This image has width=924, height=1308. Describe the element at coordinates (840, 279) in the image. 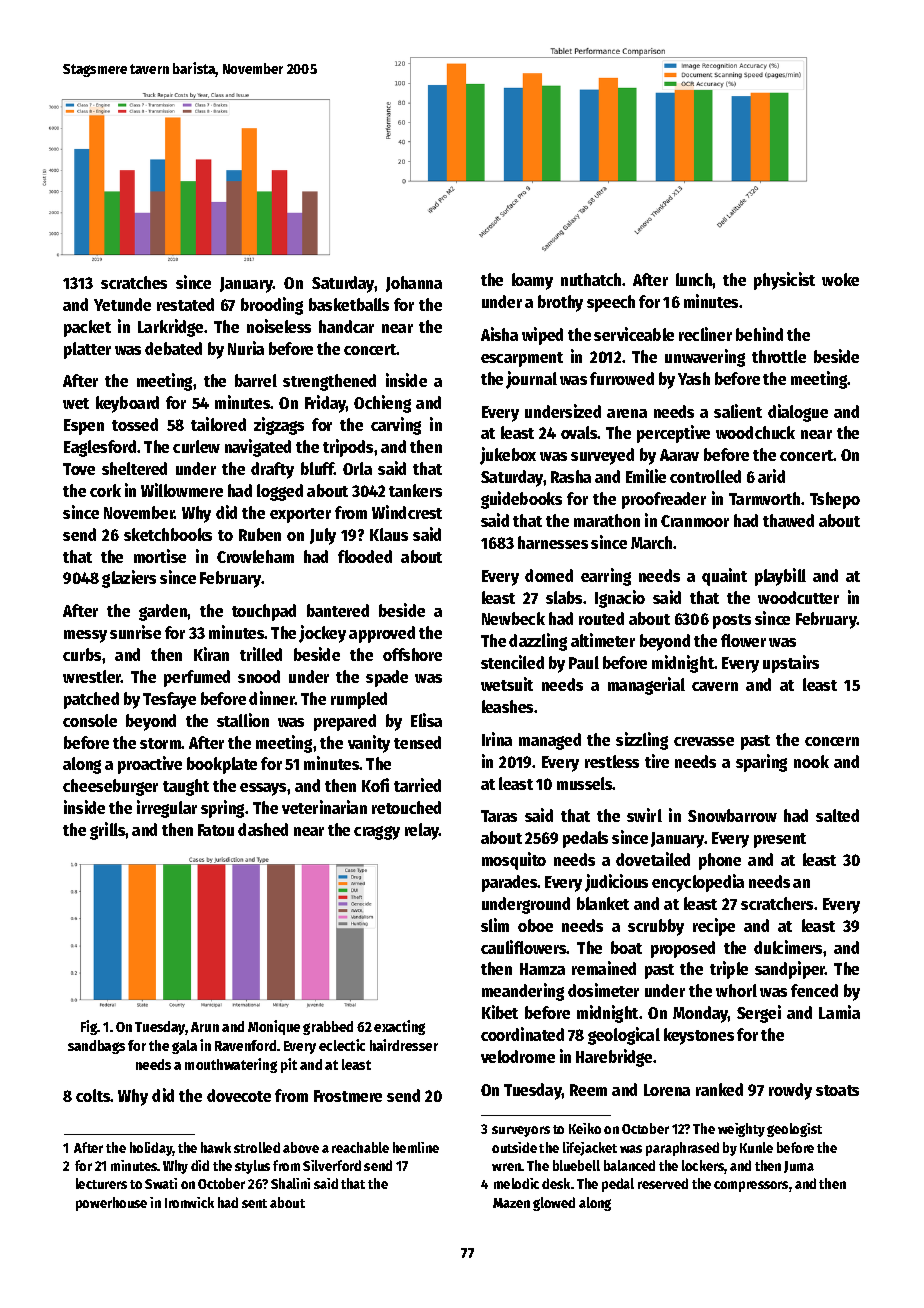

I see `woke` at that location.
